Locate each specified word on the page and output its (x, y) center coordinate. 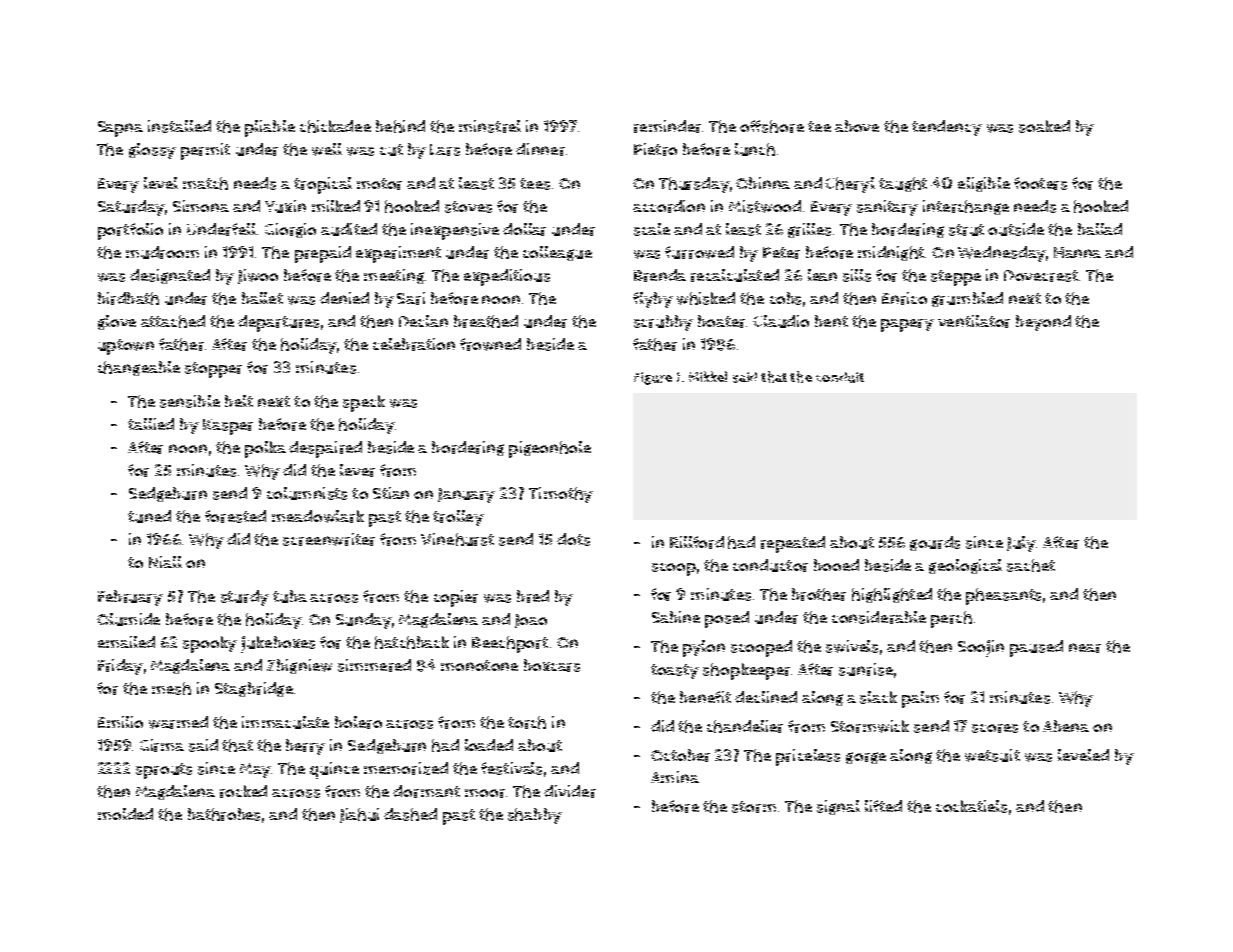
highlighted (892, 595)
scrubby (663, 323)
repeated (793, 544)
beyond (1043, 323)
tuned (149, 516)
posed (727, 619)
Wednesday (1001, 254)
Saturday (131, 208)
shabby (535, 816)
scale (652, 229)
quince (334, 770)
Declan (423, 321)
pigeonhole (550, 449)
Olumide (128, 619)
